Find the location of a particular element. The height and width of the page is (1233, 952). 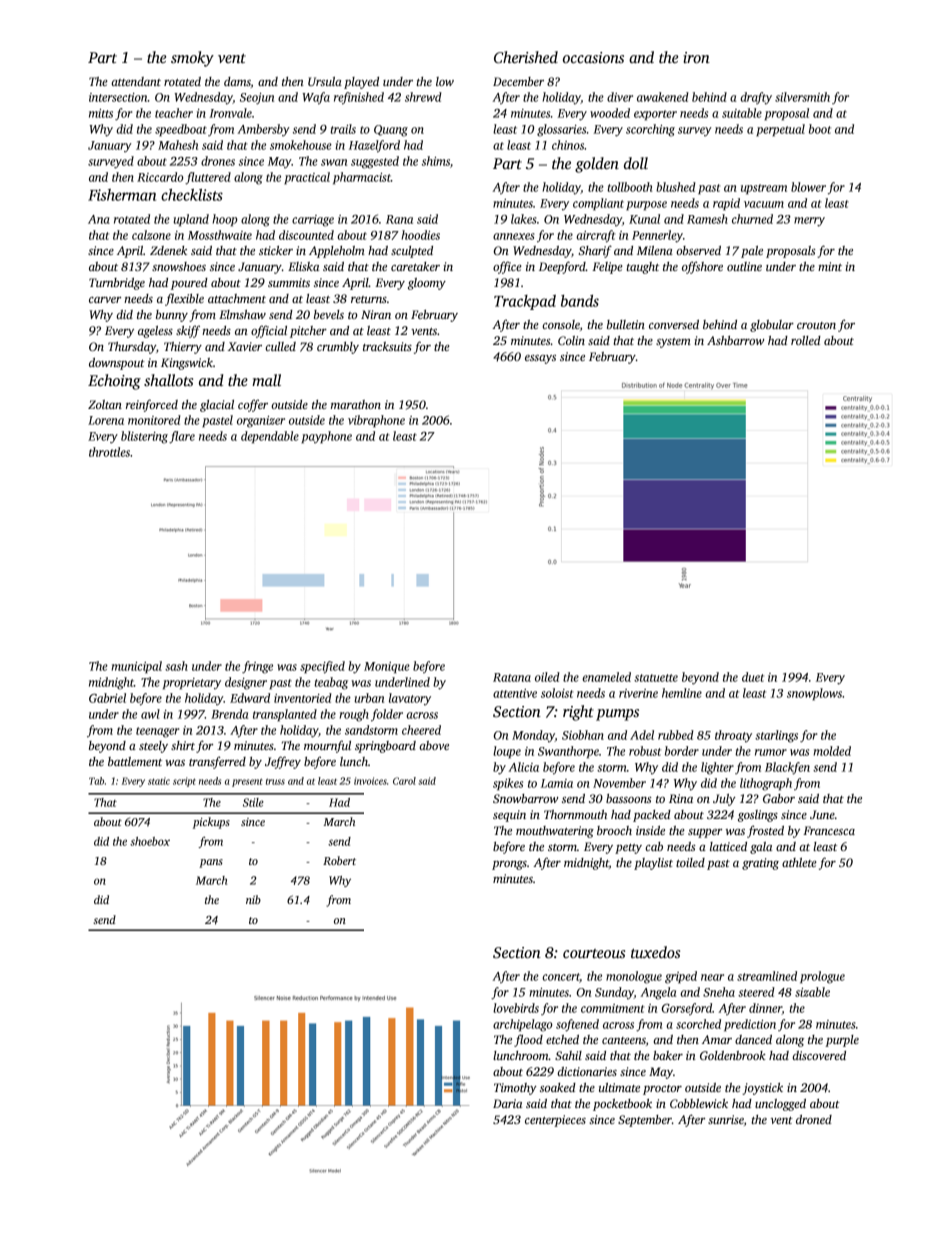

Ursula is located at coordinates (325, 81).
